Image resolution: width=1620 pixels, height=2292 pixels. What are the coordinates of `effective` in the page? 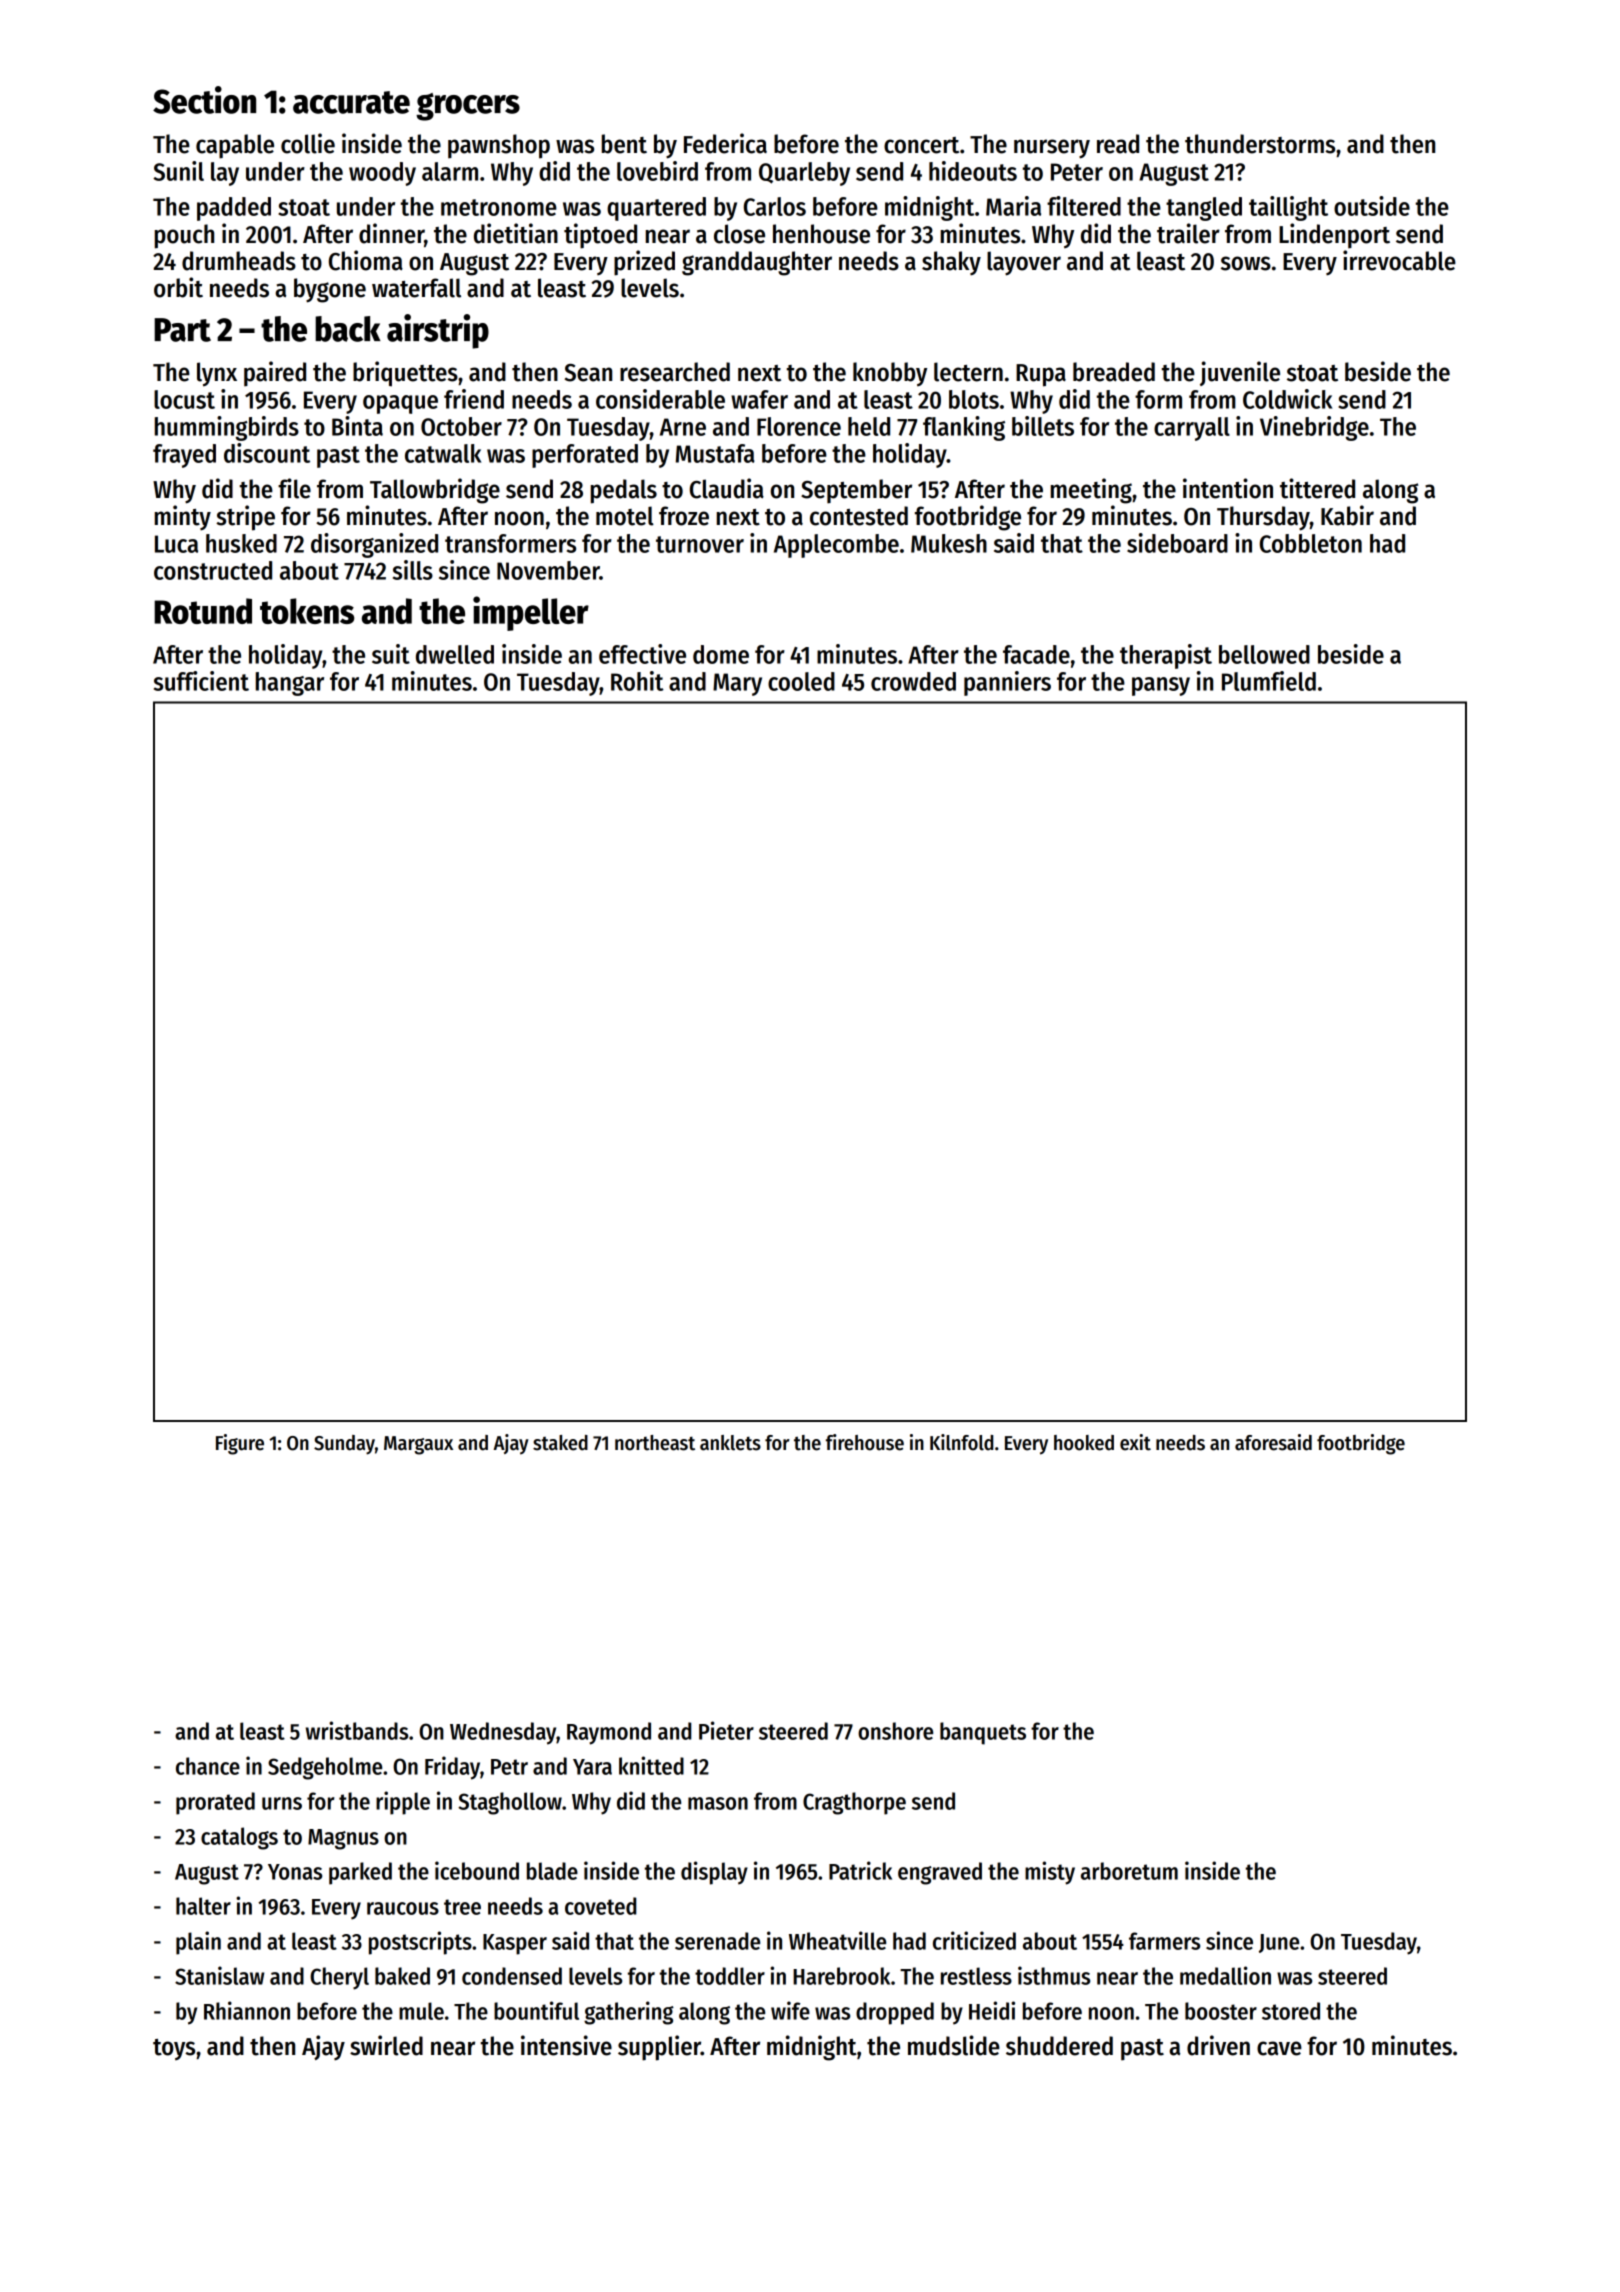 It's located at (642, 654).
